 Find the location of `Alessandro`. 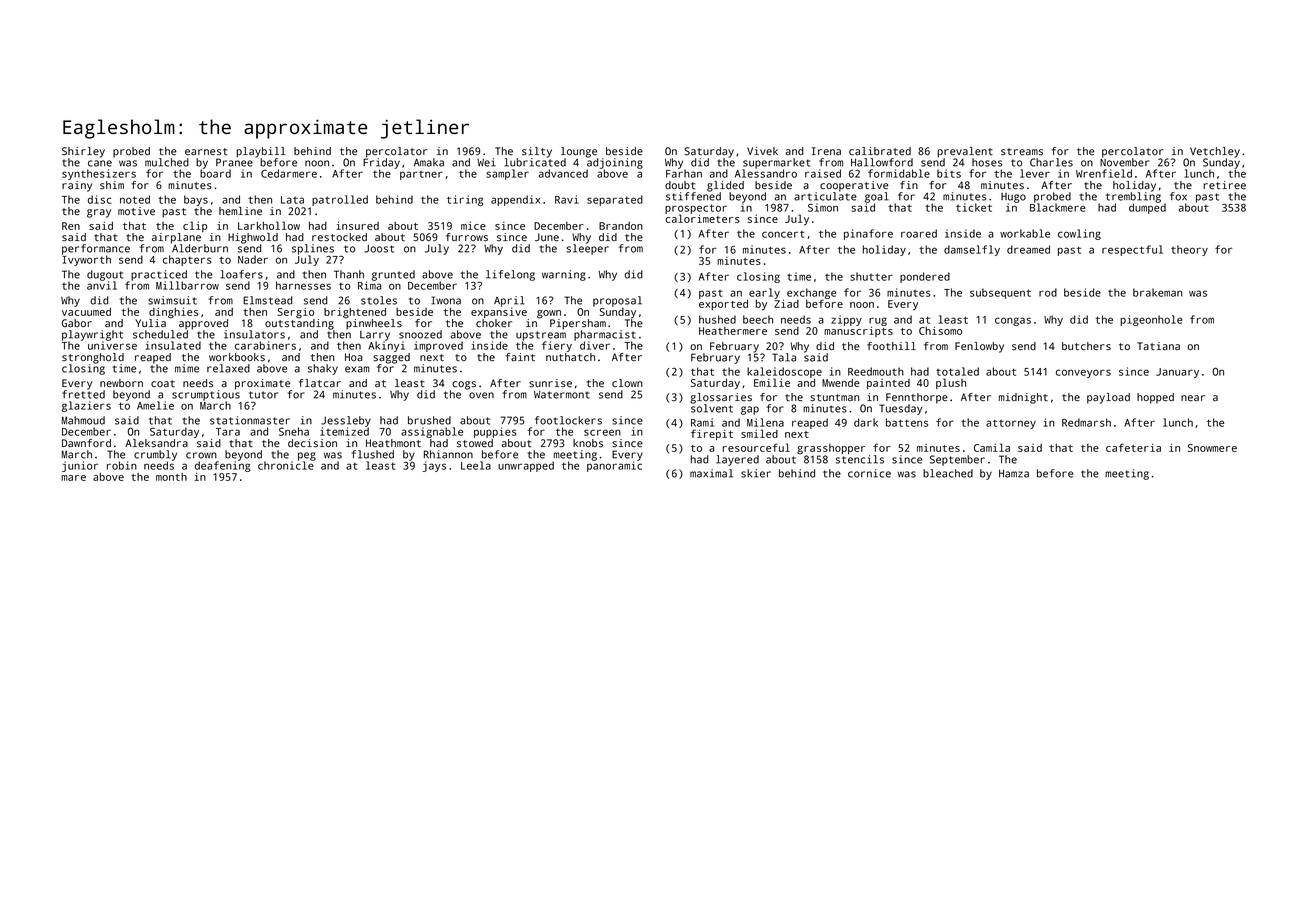

Alessandro is located at coordinates (766, 173).
